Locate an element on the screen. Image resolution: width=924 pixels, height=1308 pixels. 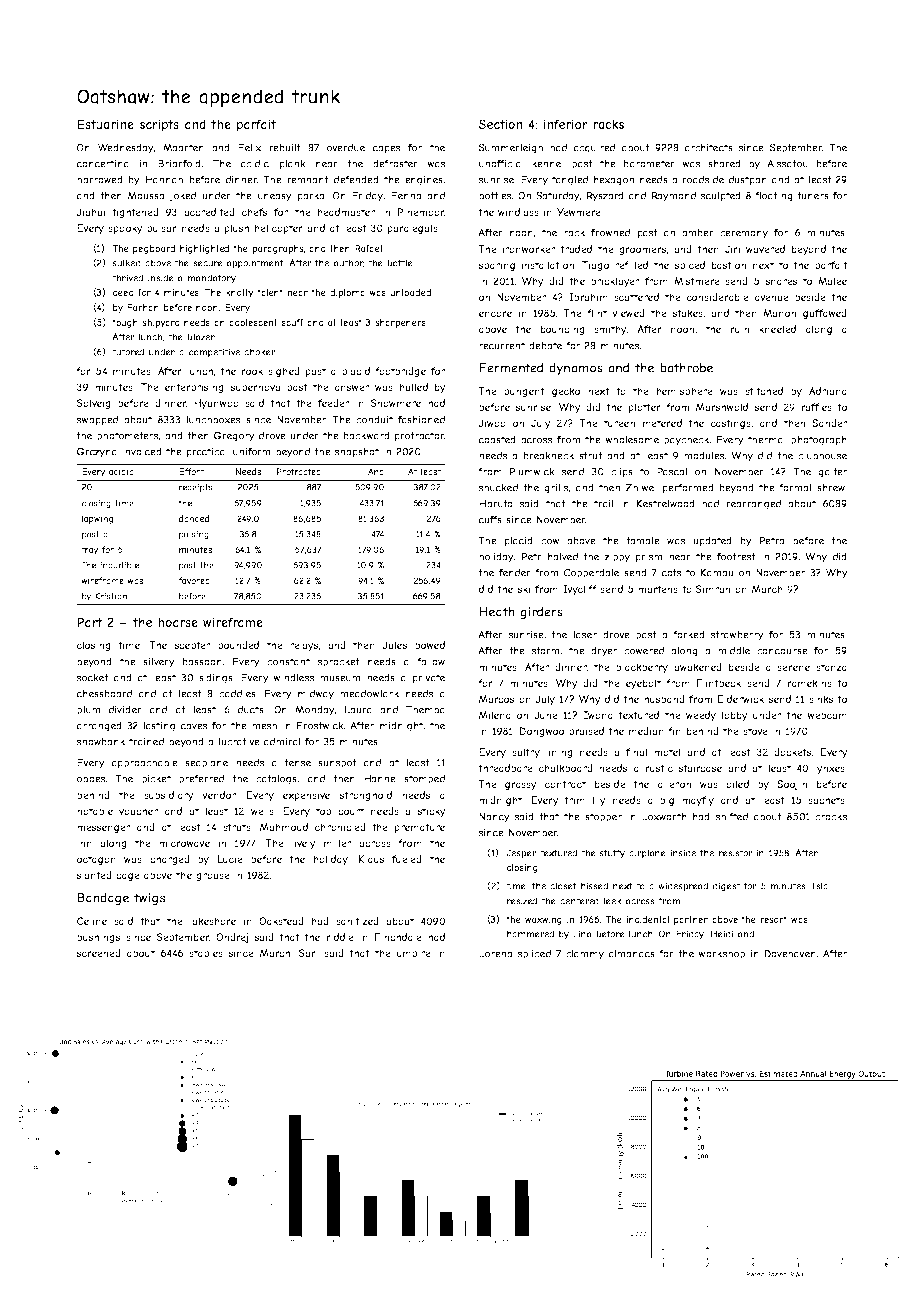
umpire is located at coordinates (414, 954).
